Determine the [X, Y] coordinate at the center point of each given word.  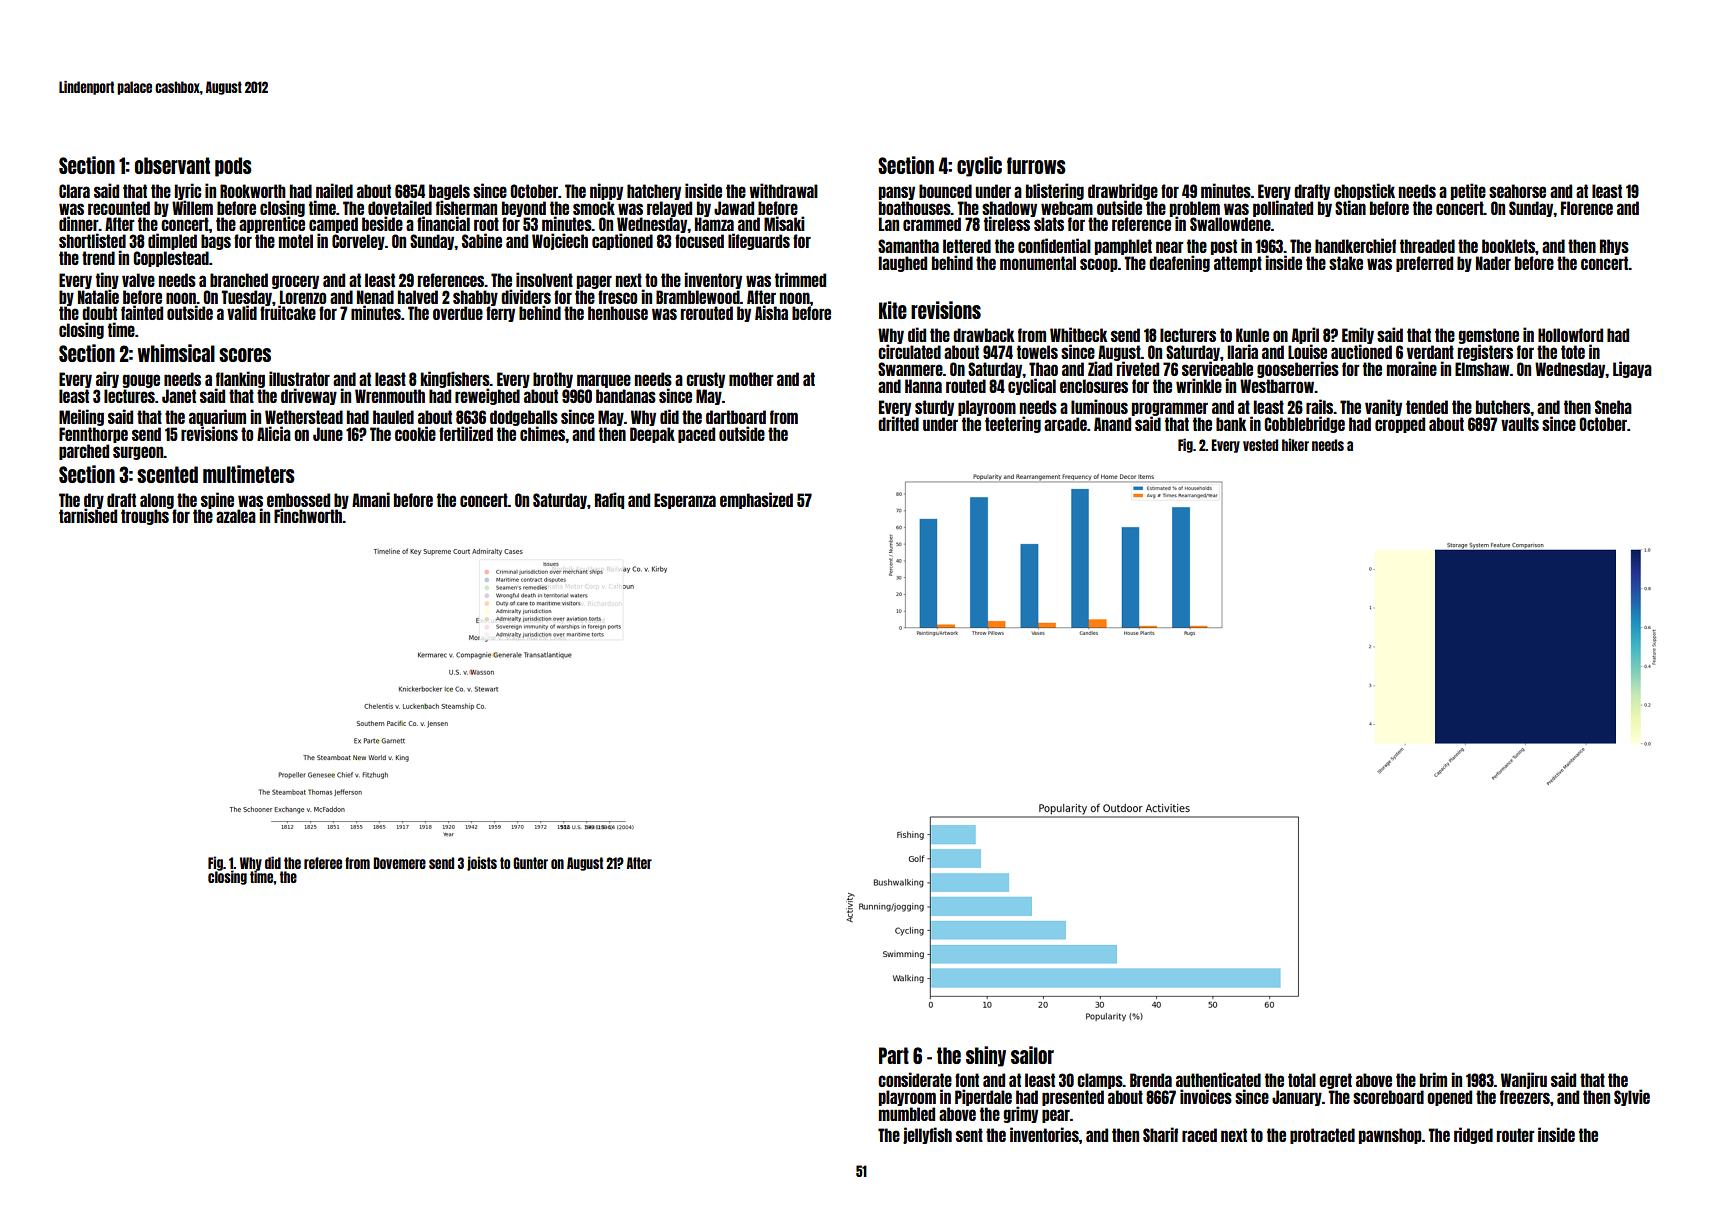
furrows [1036, 165]
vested [1260, 445]
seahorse [1517, 191]
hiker [1295, 444]
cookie [415, 433]
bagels [449, 192]
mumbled [907, 1114]
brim [1433, 1079]
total [1302, 1080]
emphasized [756, 500]
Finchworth [308, 516]
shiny [986, 1056]
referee [323, 863]
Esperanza [685, 501]
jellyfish [927, 1135]
